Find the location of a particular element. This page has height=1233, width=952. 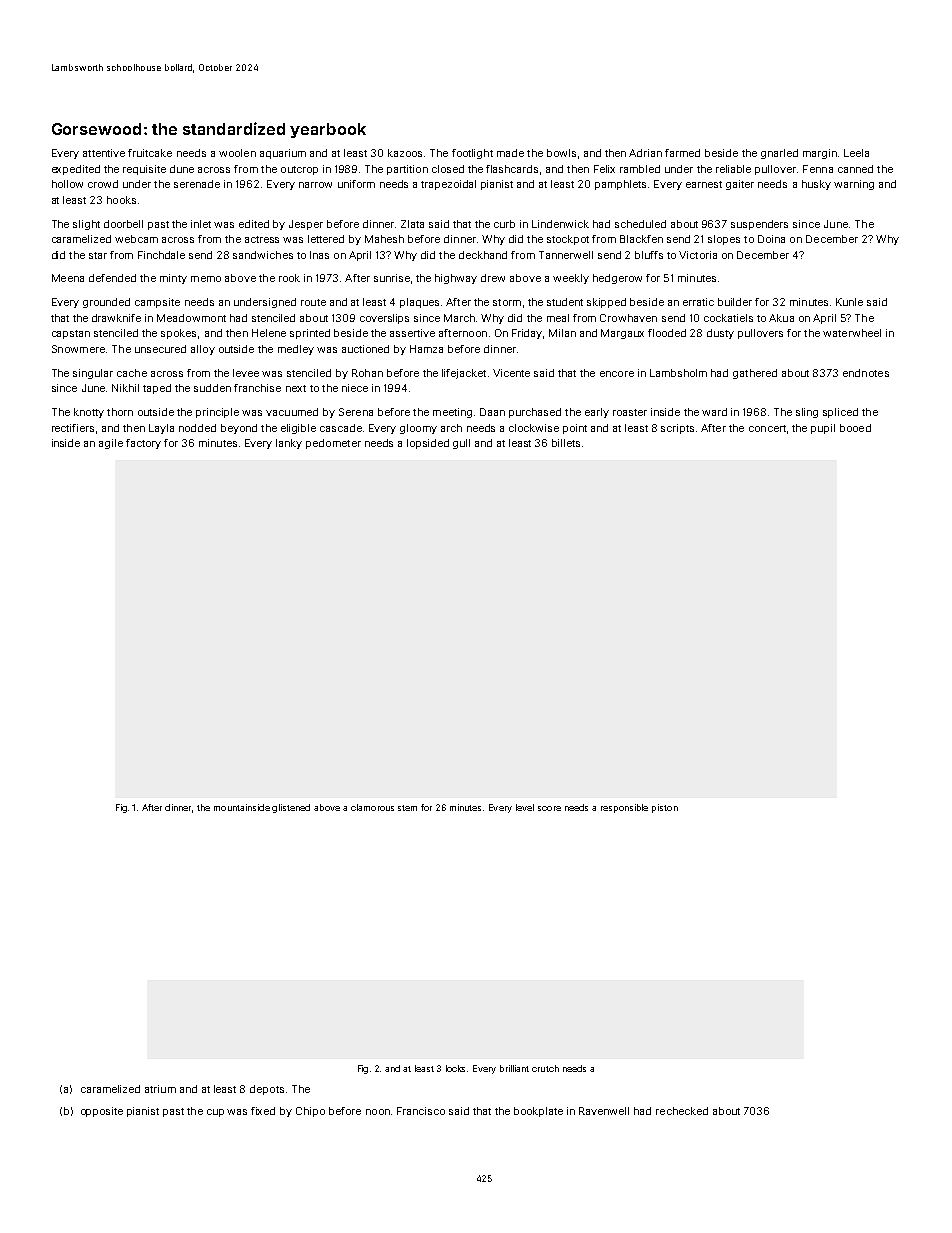

earnest is located at coordinates (704, 184).
